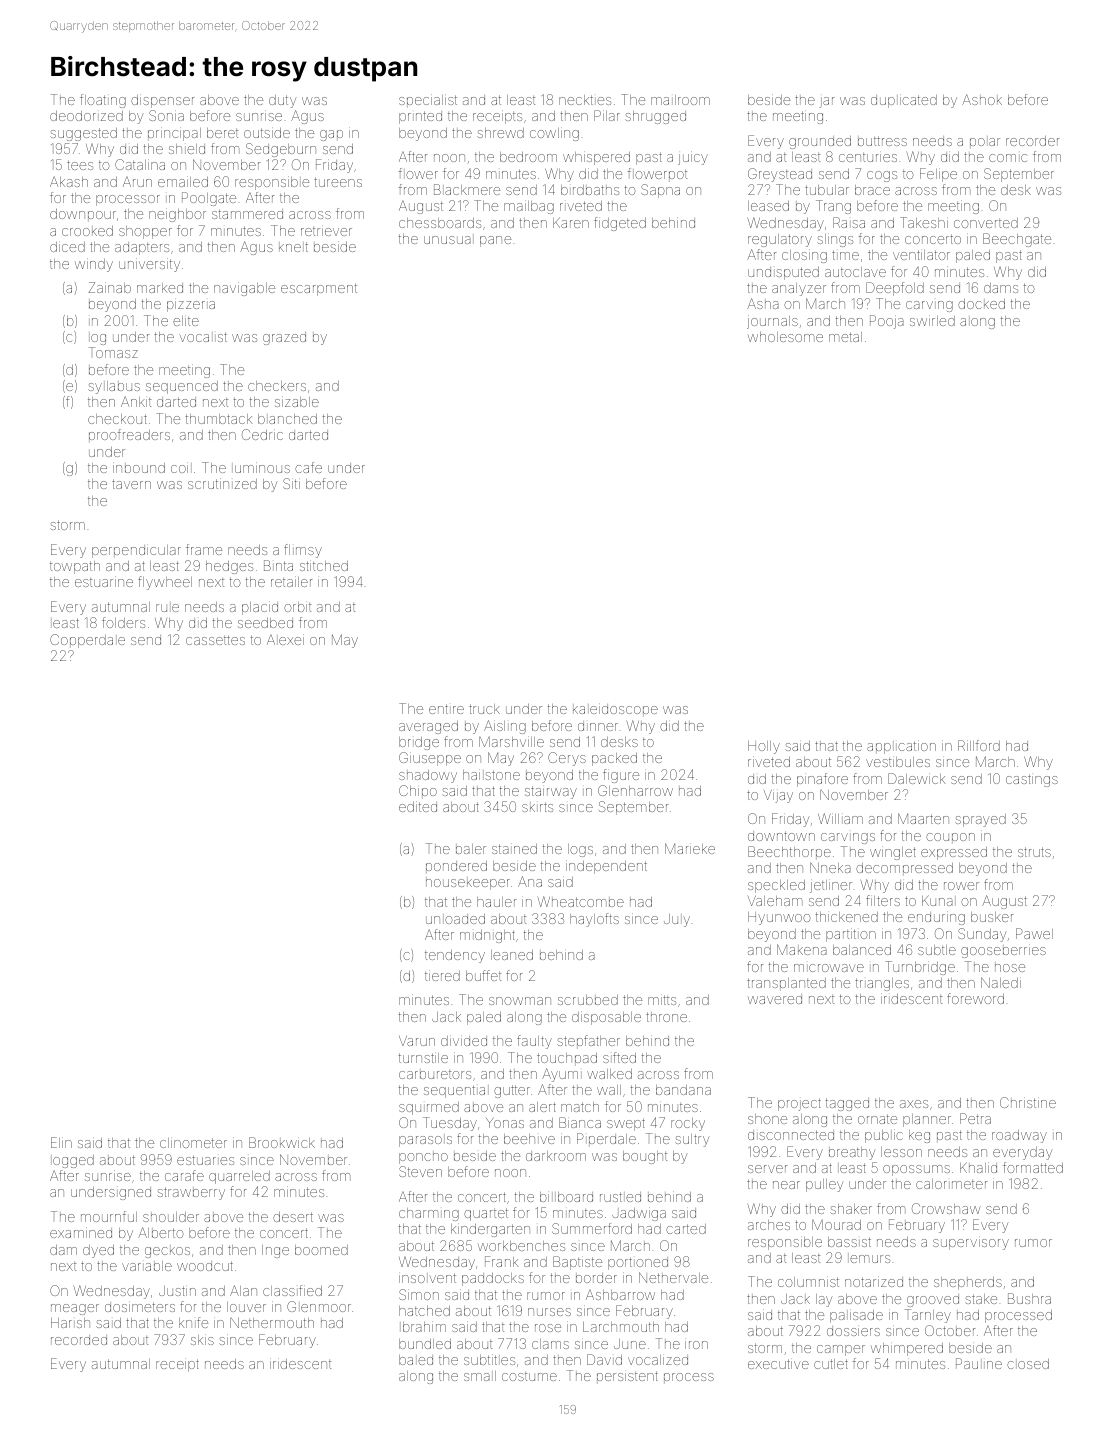 This image has height=1445, width=1117. Describe the element at coordinates (833, 207) in the image. I see `Trang` at that location.
